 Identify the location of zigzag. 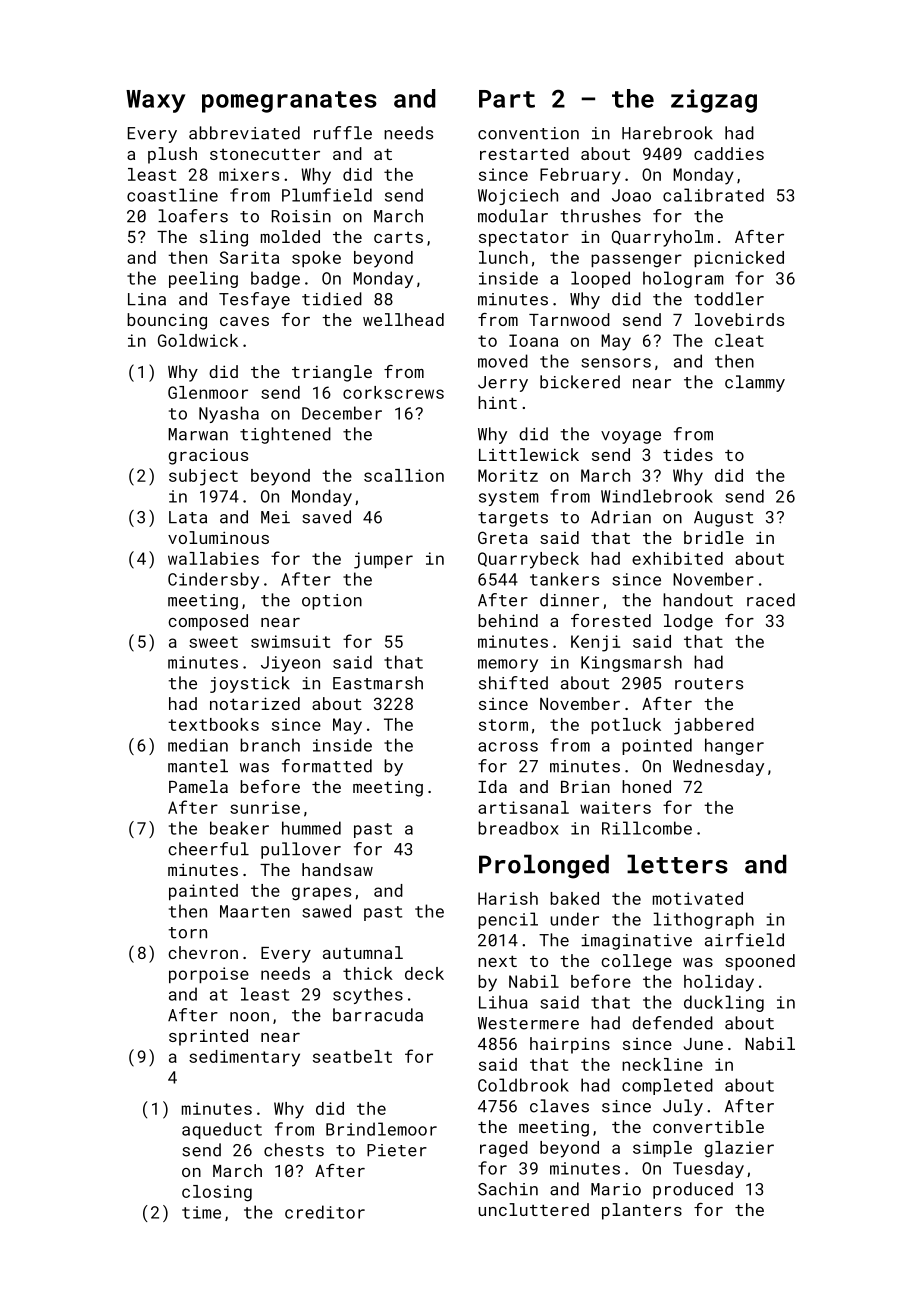
(714, 101).
